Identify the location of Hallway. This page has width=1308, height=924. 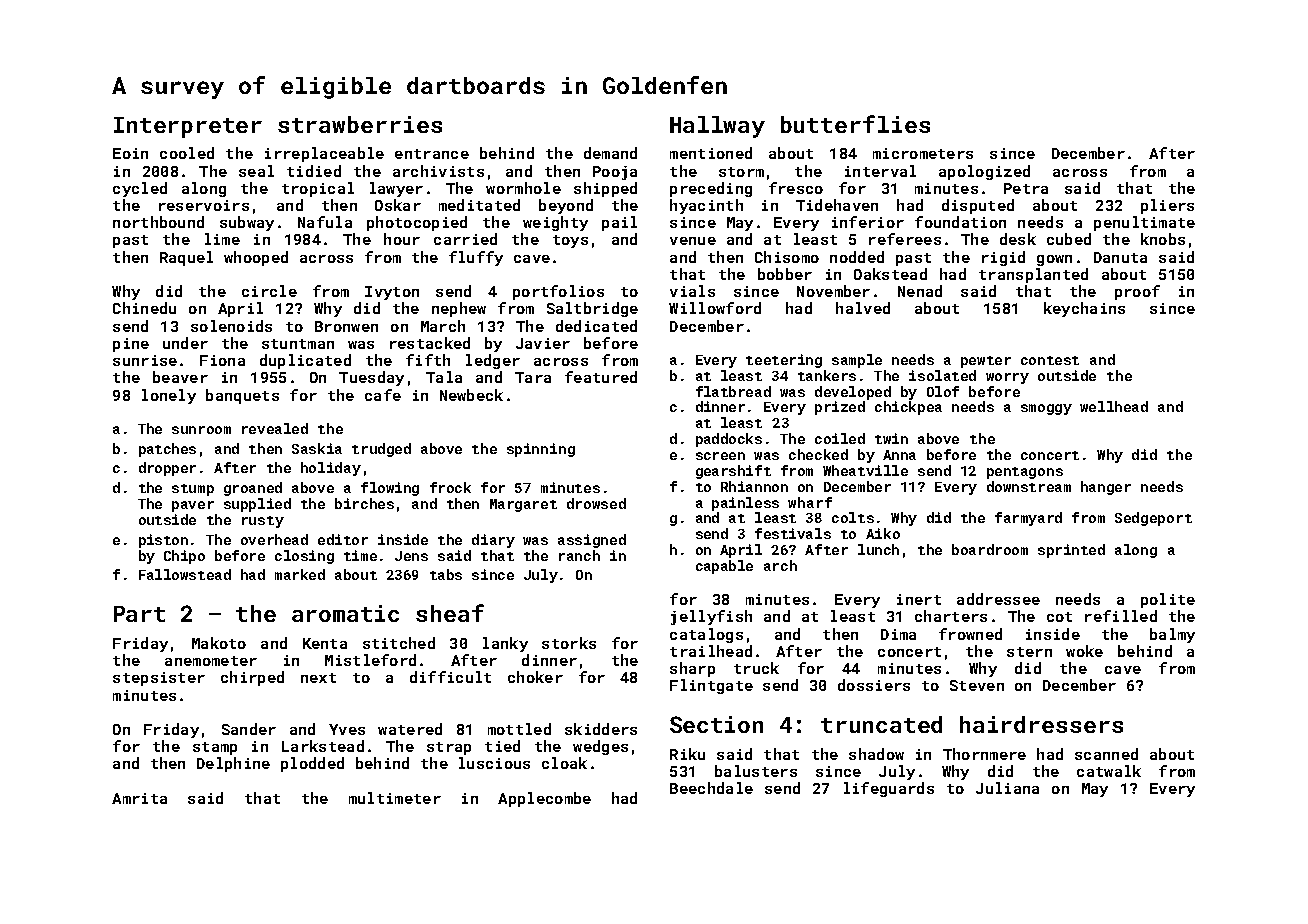
(717, 127).
